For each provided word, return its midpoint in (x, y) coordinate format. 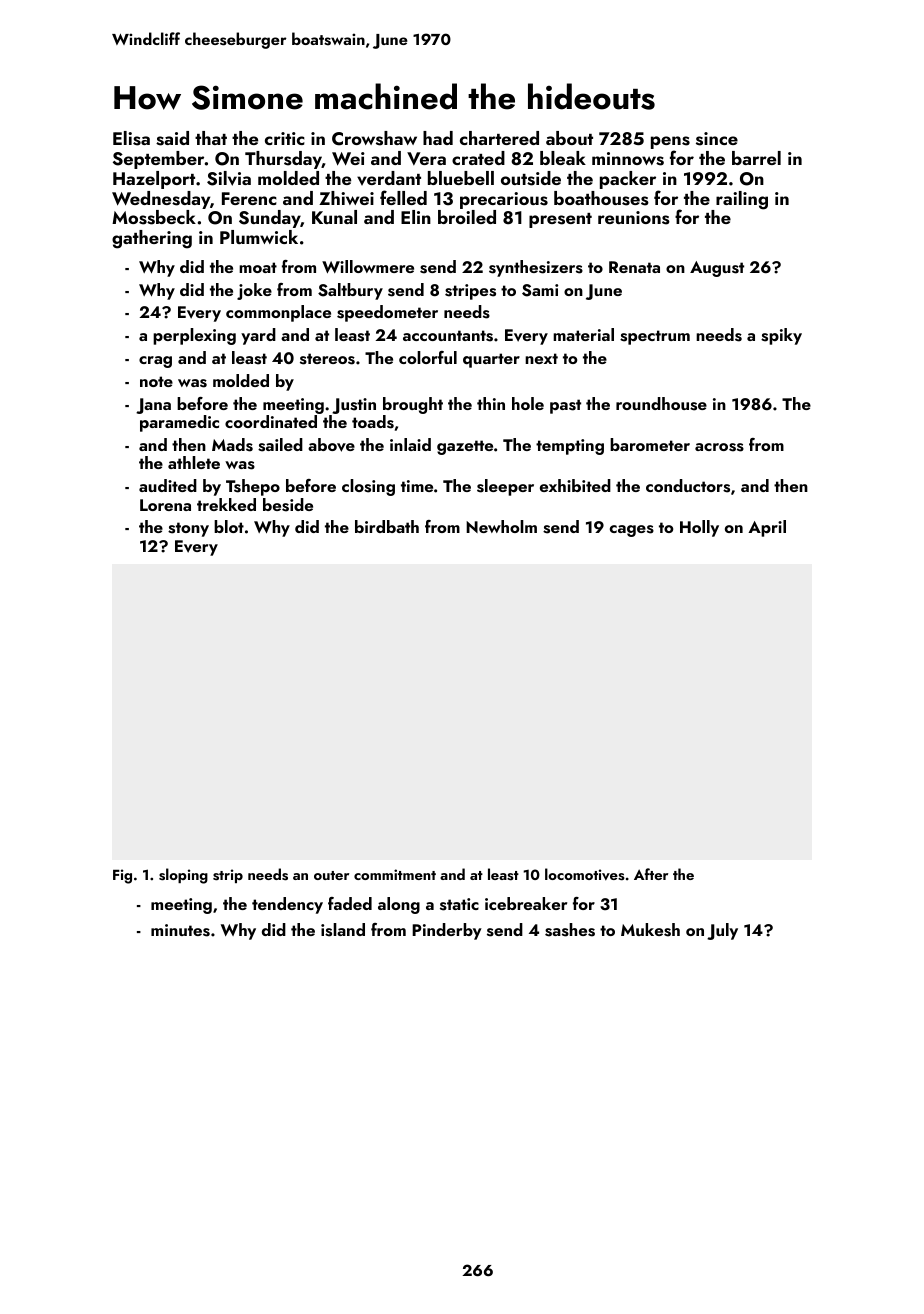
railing (742, 200)
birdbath (387, 526)
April (767, 528)
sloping (183, 876)
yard (258, 336)
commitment (395, 874)
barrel (756, 158)
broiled (467, 217)
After (651, 874)
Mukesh (650, 930)
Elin (416, 217)
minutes (180, 930)
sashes (570, 930)
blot (229, 526)
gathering (152, 239)
